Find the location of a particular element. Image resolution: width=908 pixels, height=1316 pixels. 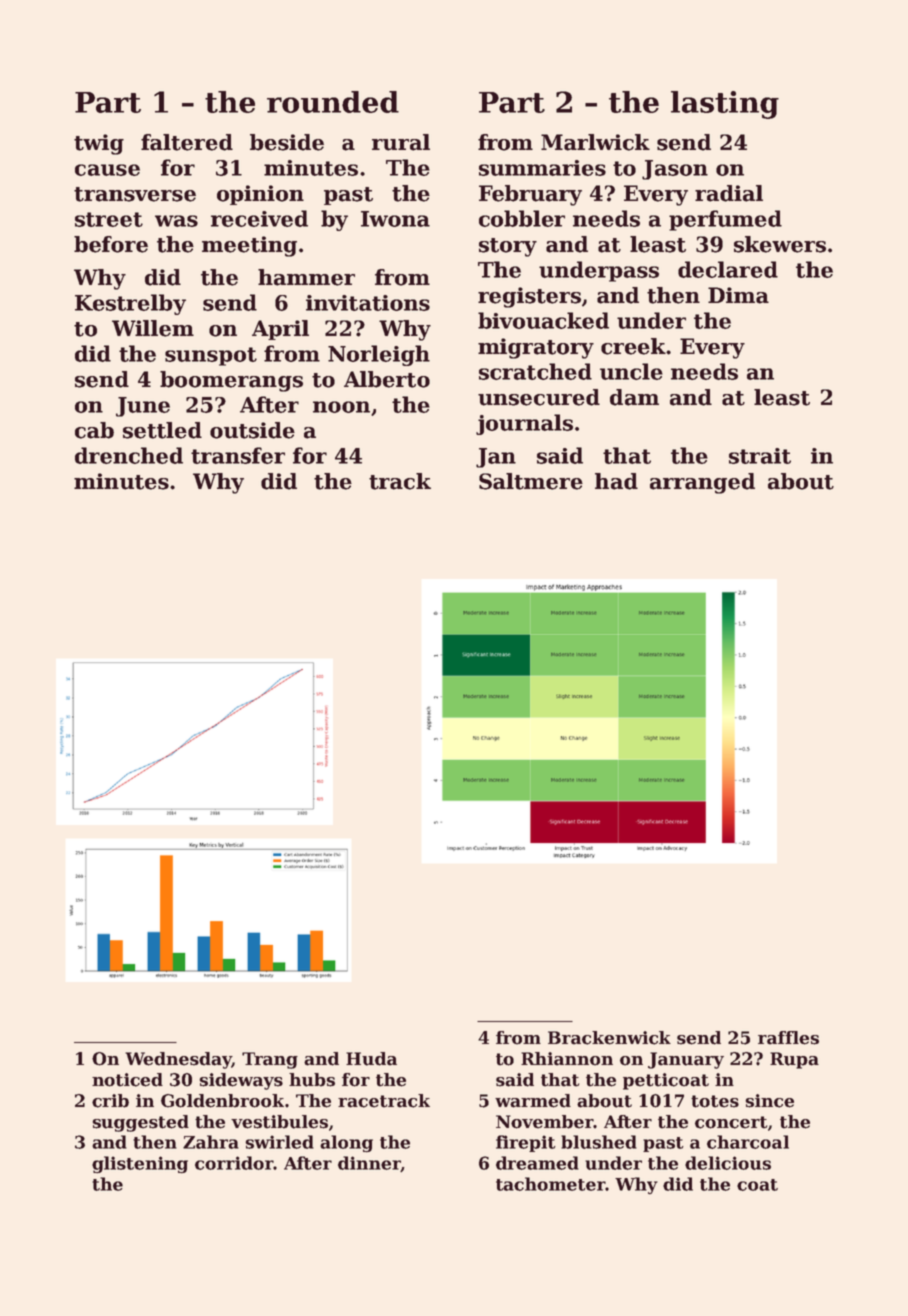

firepit is located at coordinates (526, 1143).
